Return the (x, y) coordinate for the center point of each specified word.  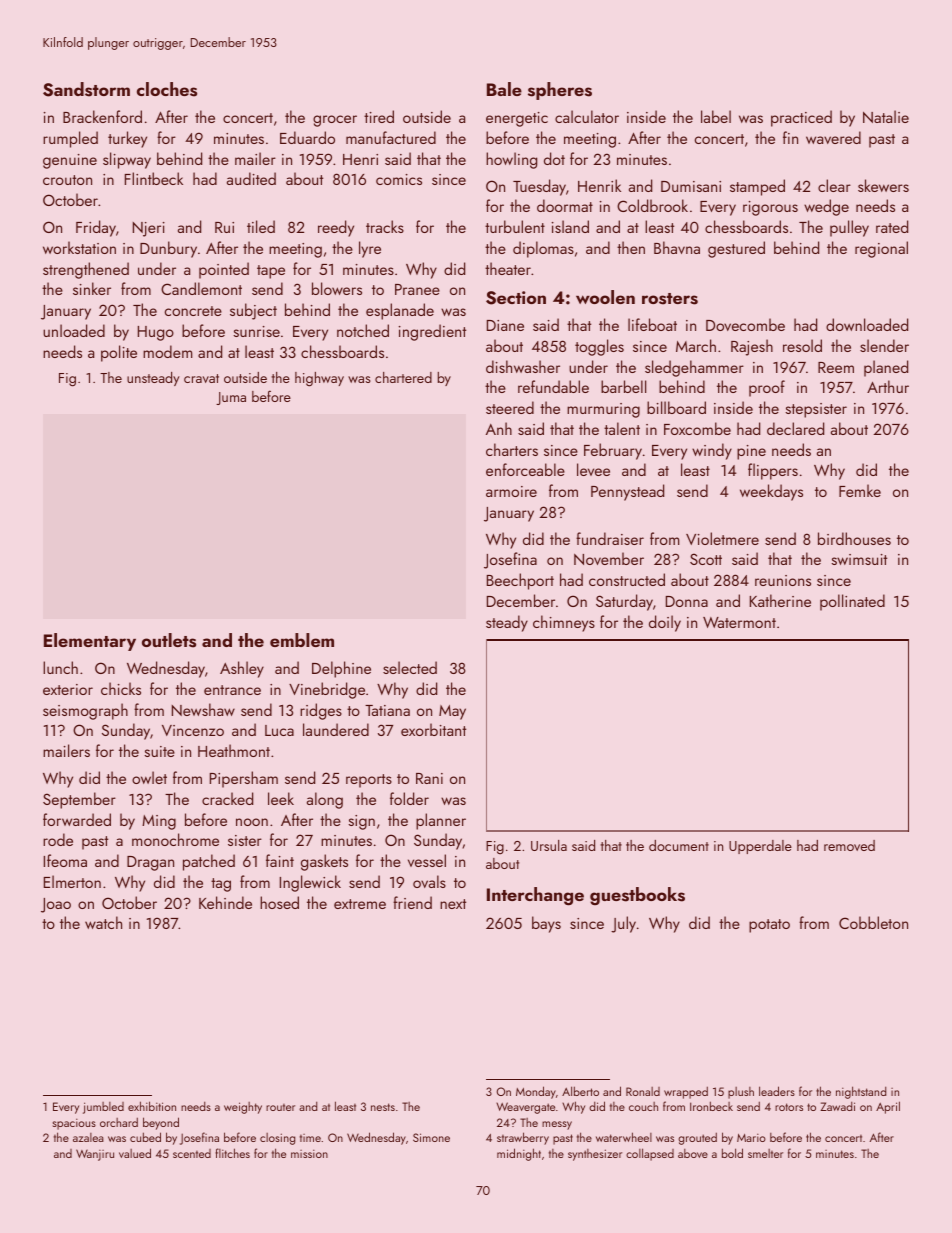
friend (412, 902)
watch (103, 922)
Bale (504, 89)
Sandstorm (86, 89)
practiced (801, 118)
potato (769, 926)
